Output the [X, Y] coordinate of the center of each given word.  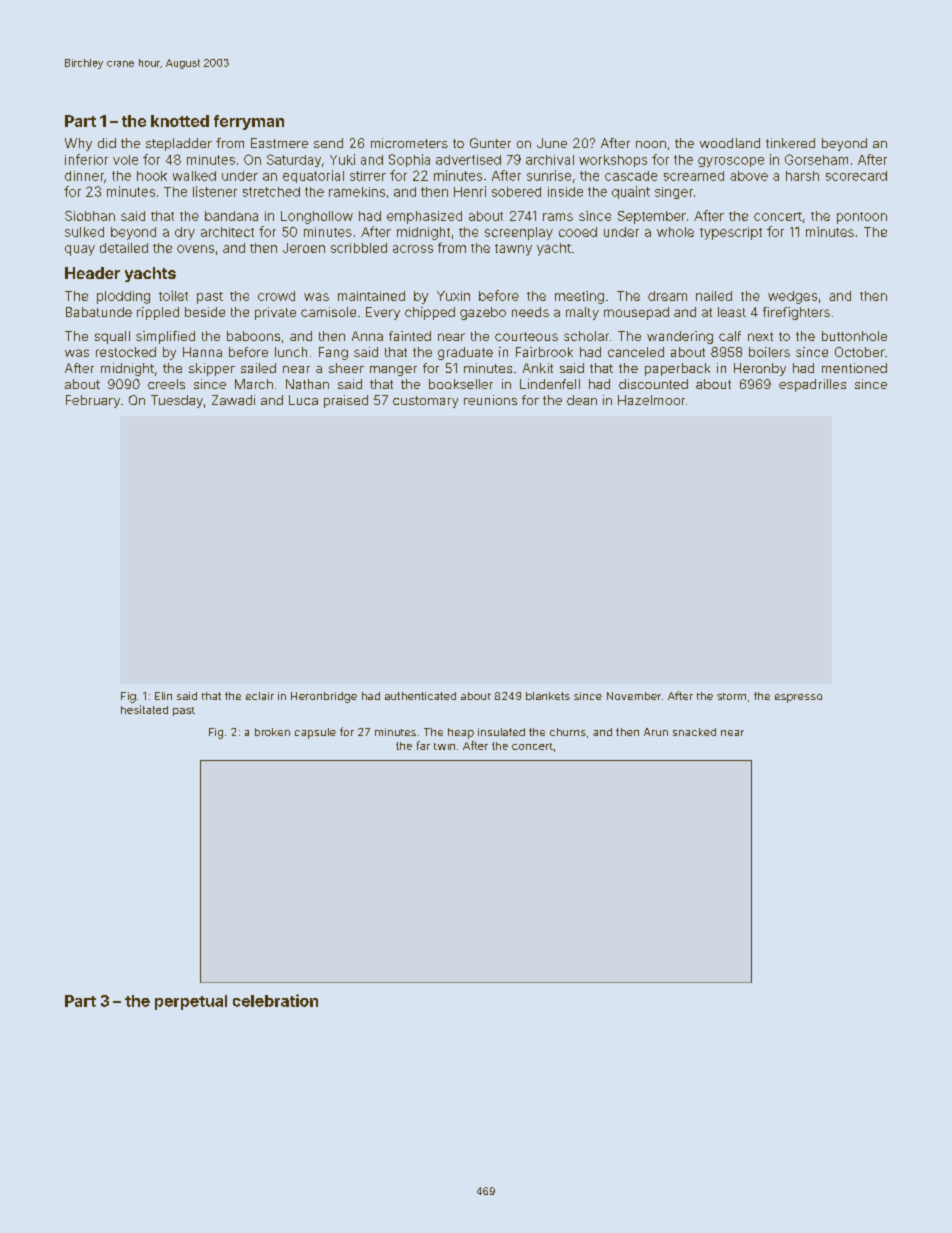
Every [383, 313]
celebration [275, 1000]
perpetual [191, 1002]
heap [461, 733]
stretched [271, 192]
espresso [798, 698]
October [860, 352]
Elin [163, 696]
